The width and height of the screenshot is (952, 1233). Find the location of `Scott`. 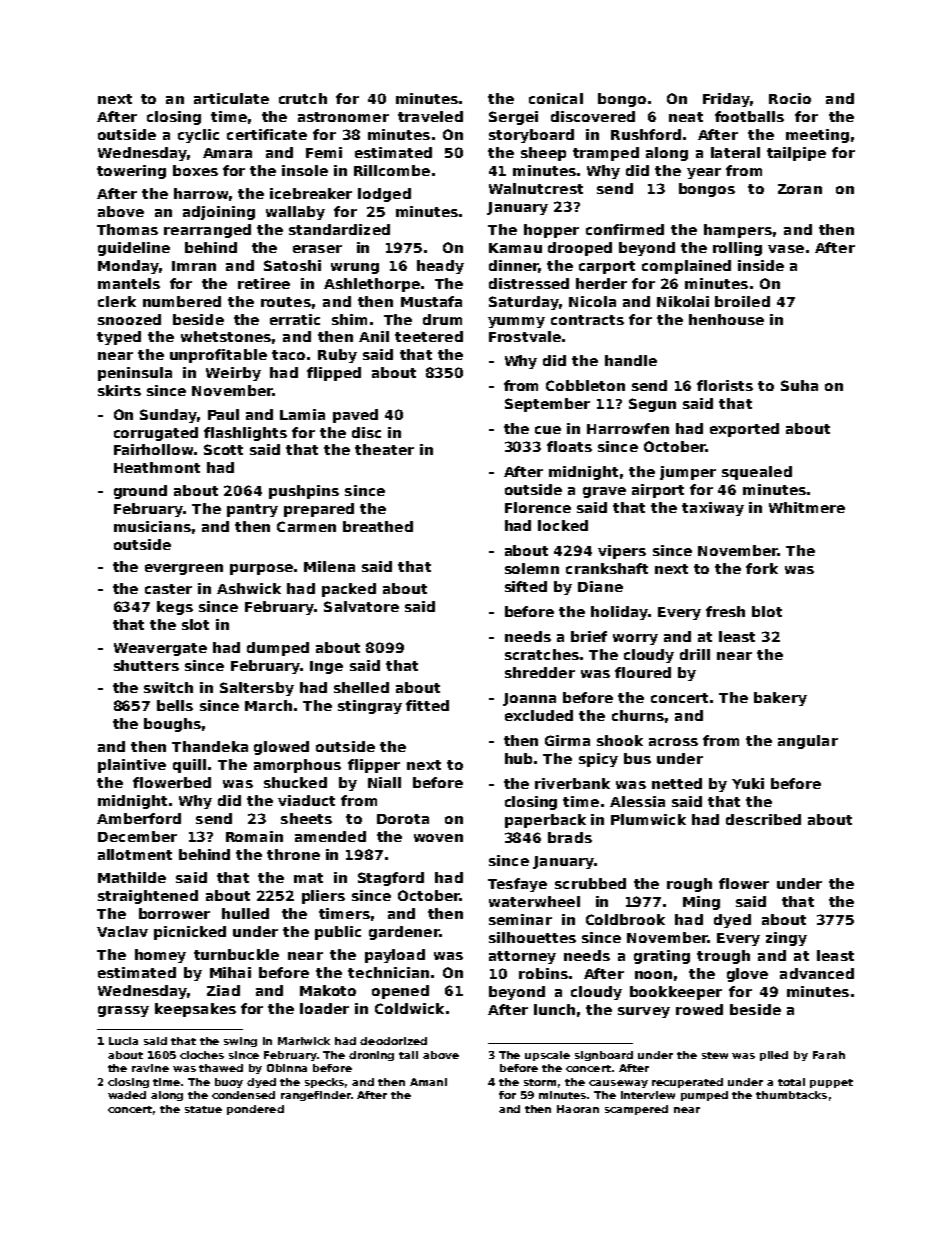

Scott is located at coordinates (223, 449).
